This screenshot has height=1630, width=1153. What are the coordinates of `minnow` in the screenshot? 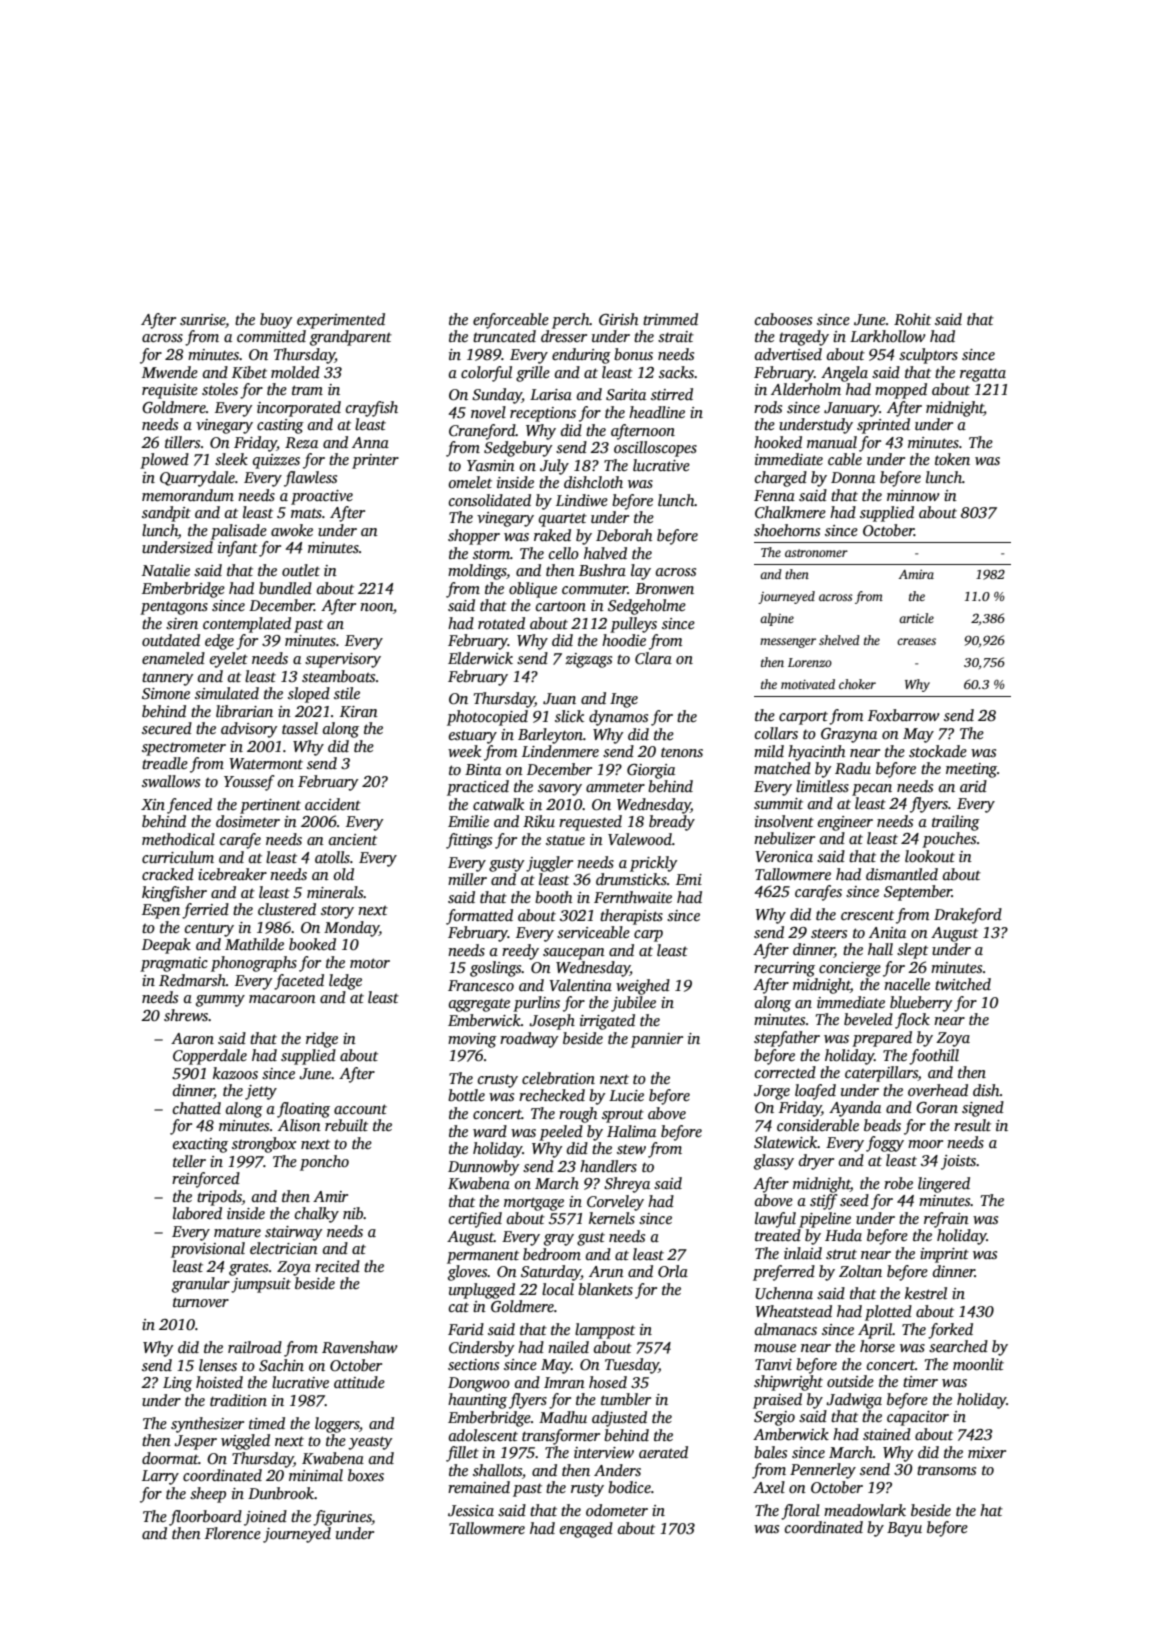 It's located at (913, 495).
